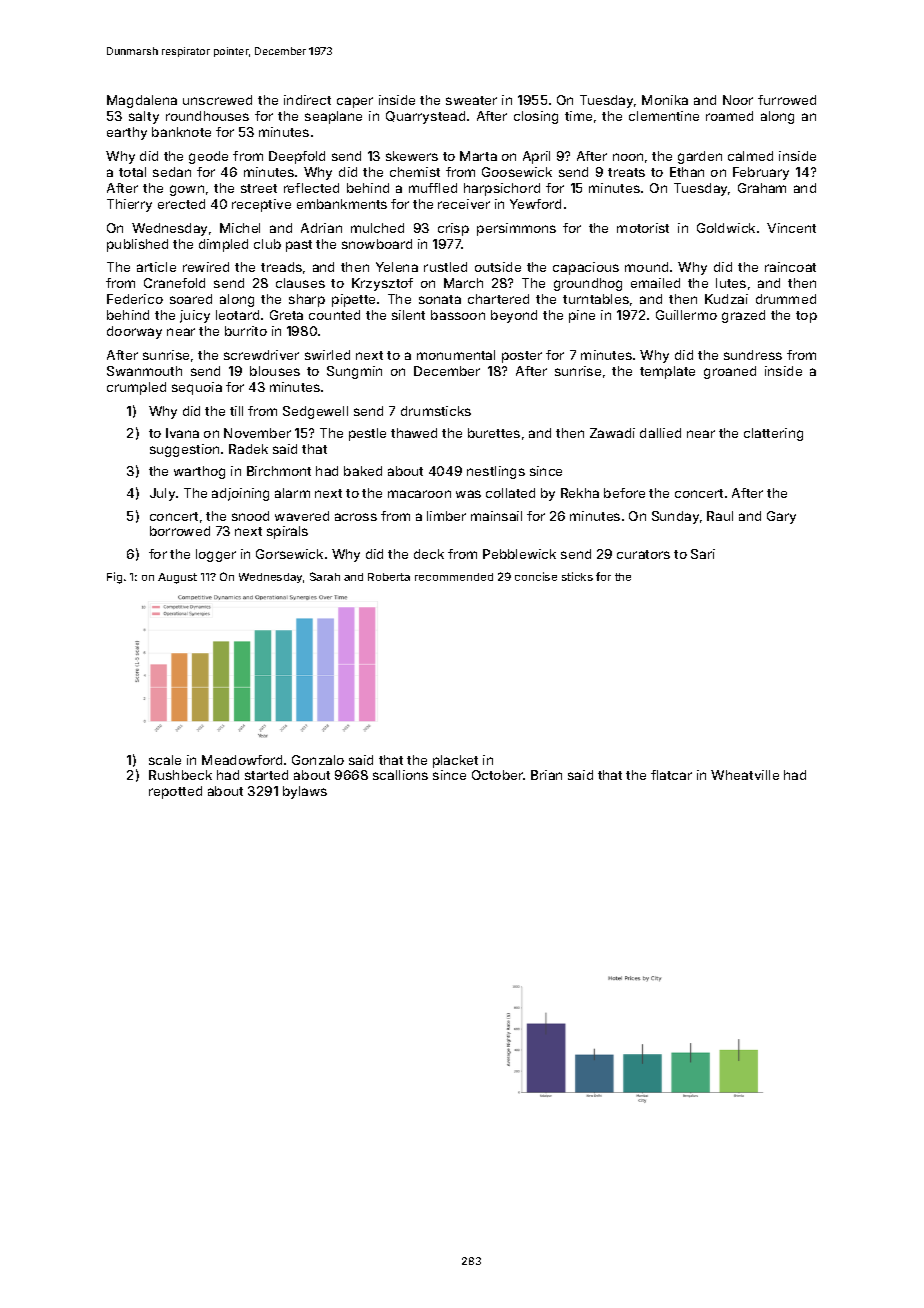  I want to click on scallions, so click(400, 775).
